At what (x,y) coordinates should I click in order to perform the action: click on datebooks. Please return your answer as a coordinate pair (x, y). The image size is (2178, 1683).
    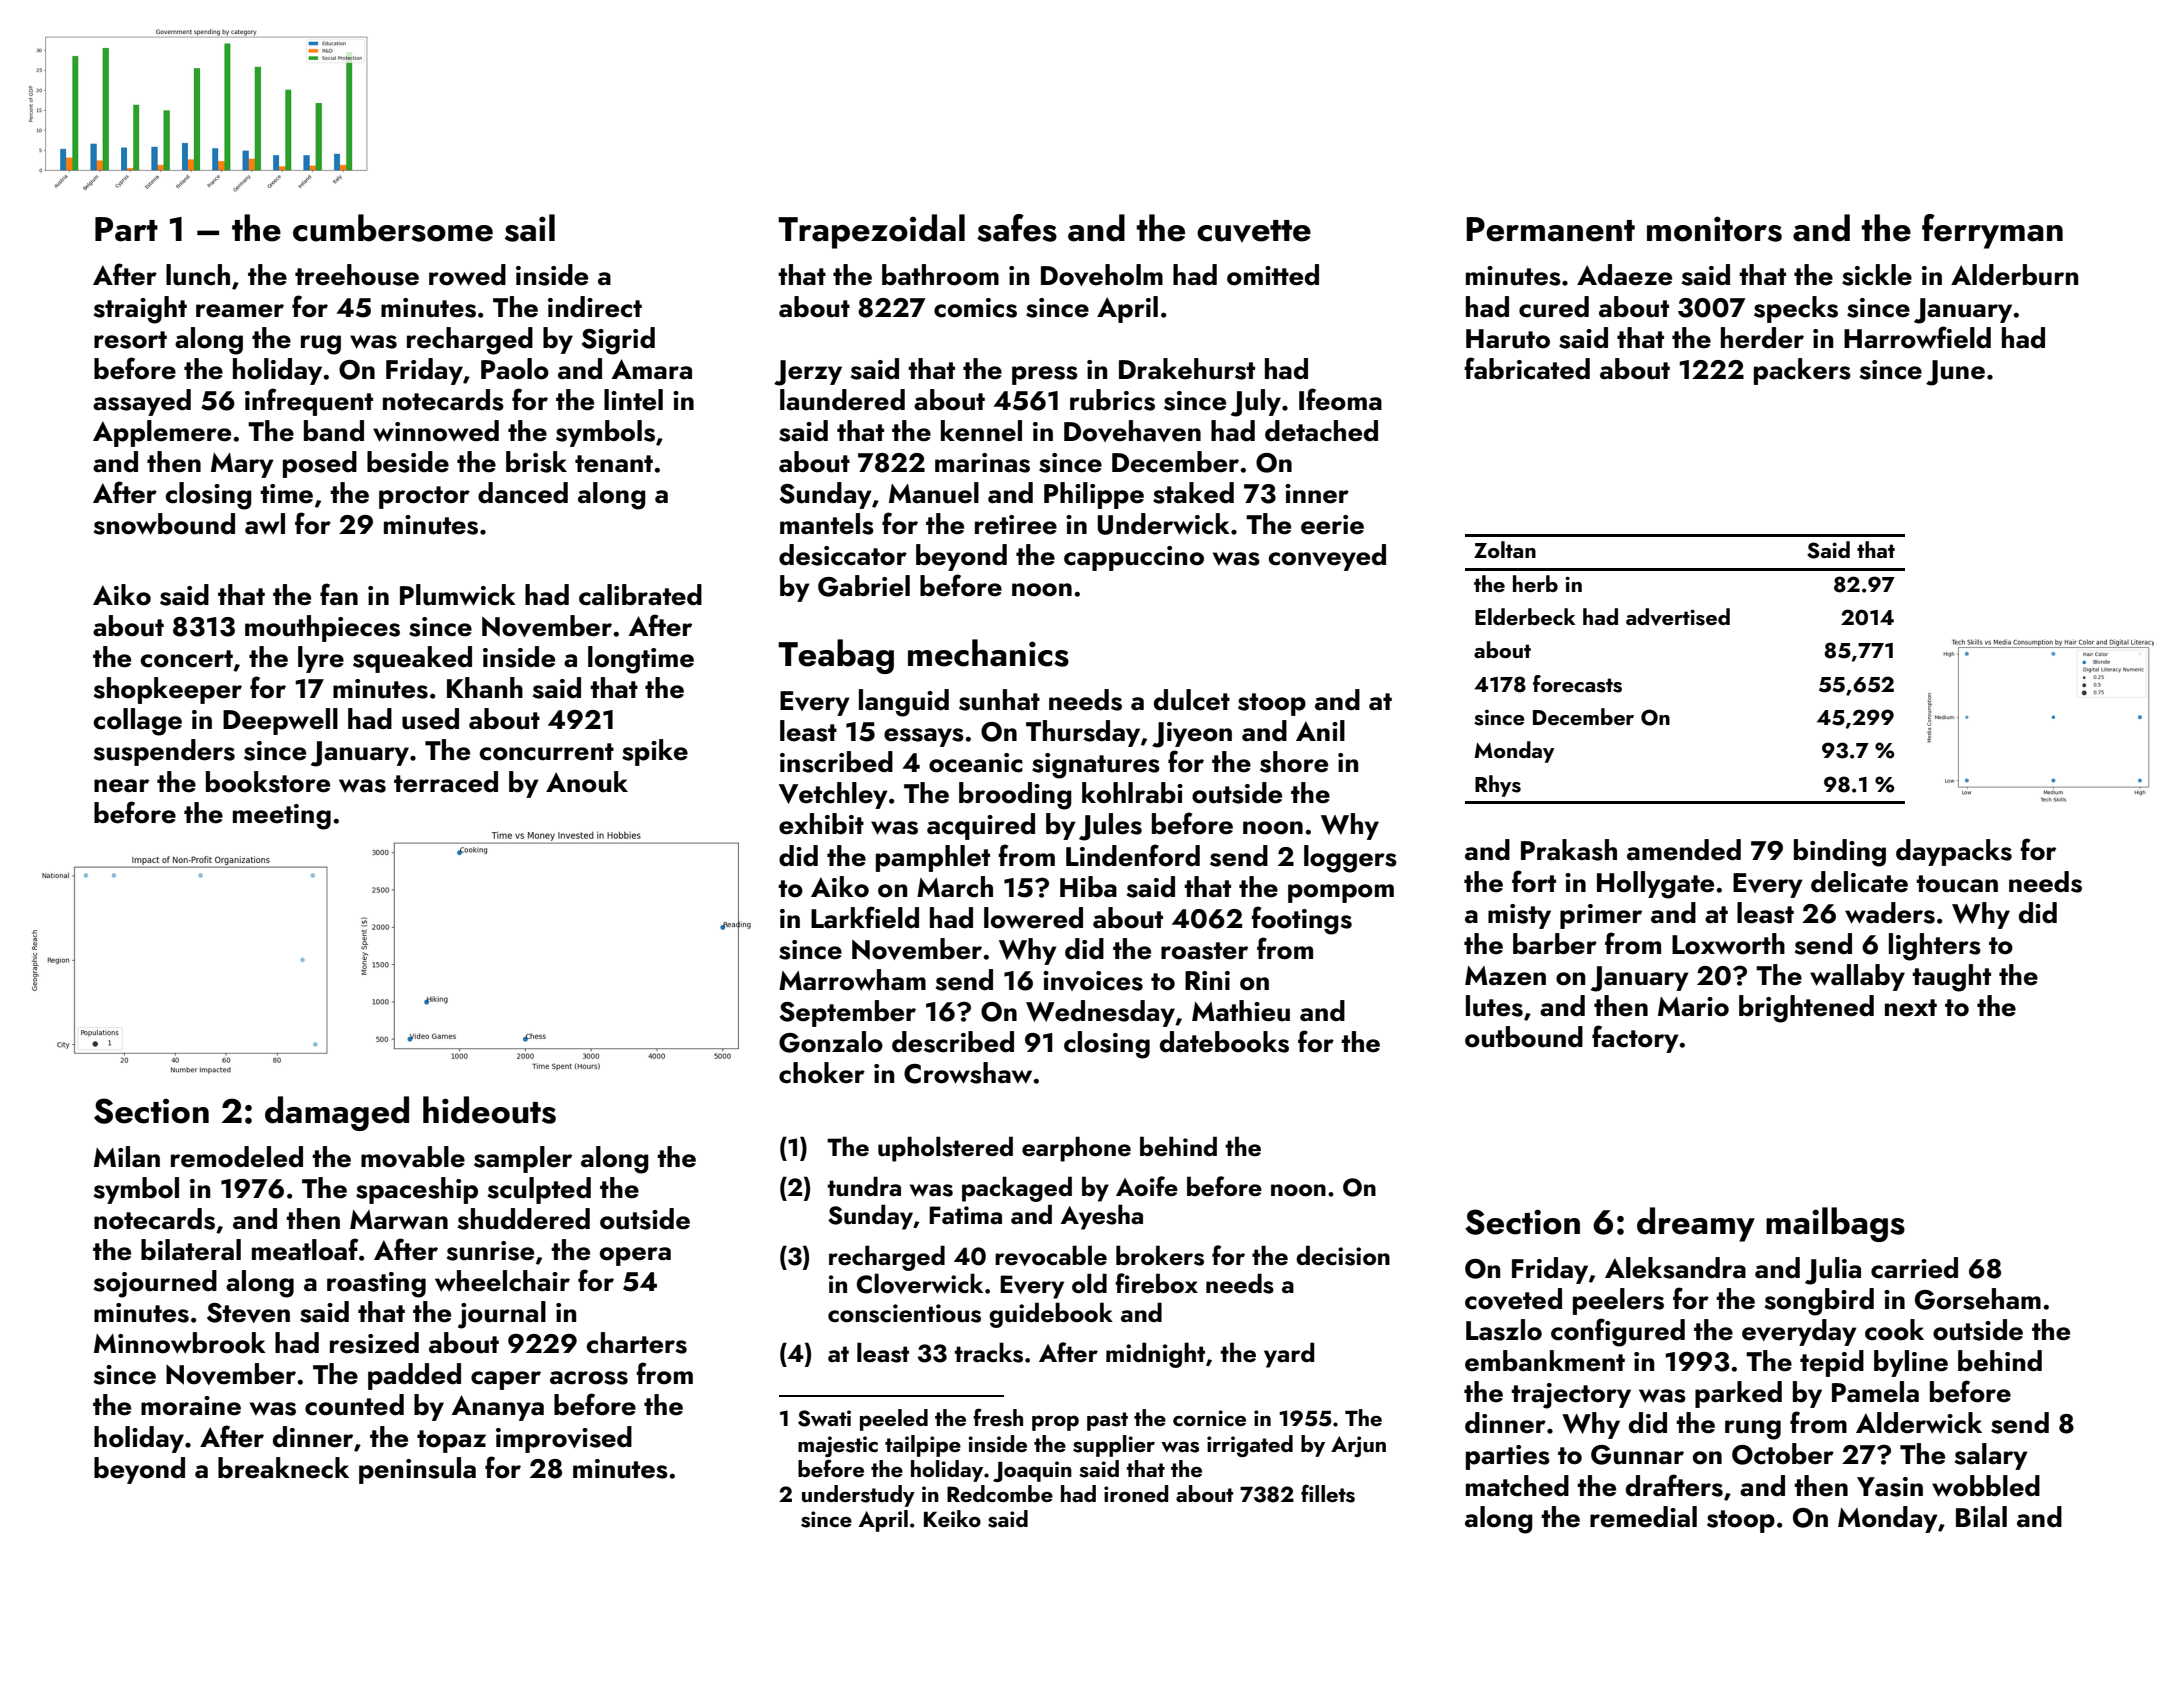
    Looking at the image, I should click on (1224, 1042).
